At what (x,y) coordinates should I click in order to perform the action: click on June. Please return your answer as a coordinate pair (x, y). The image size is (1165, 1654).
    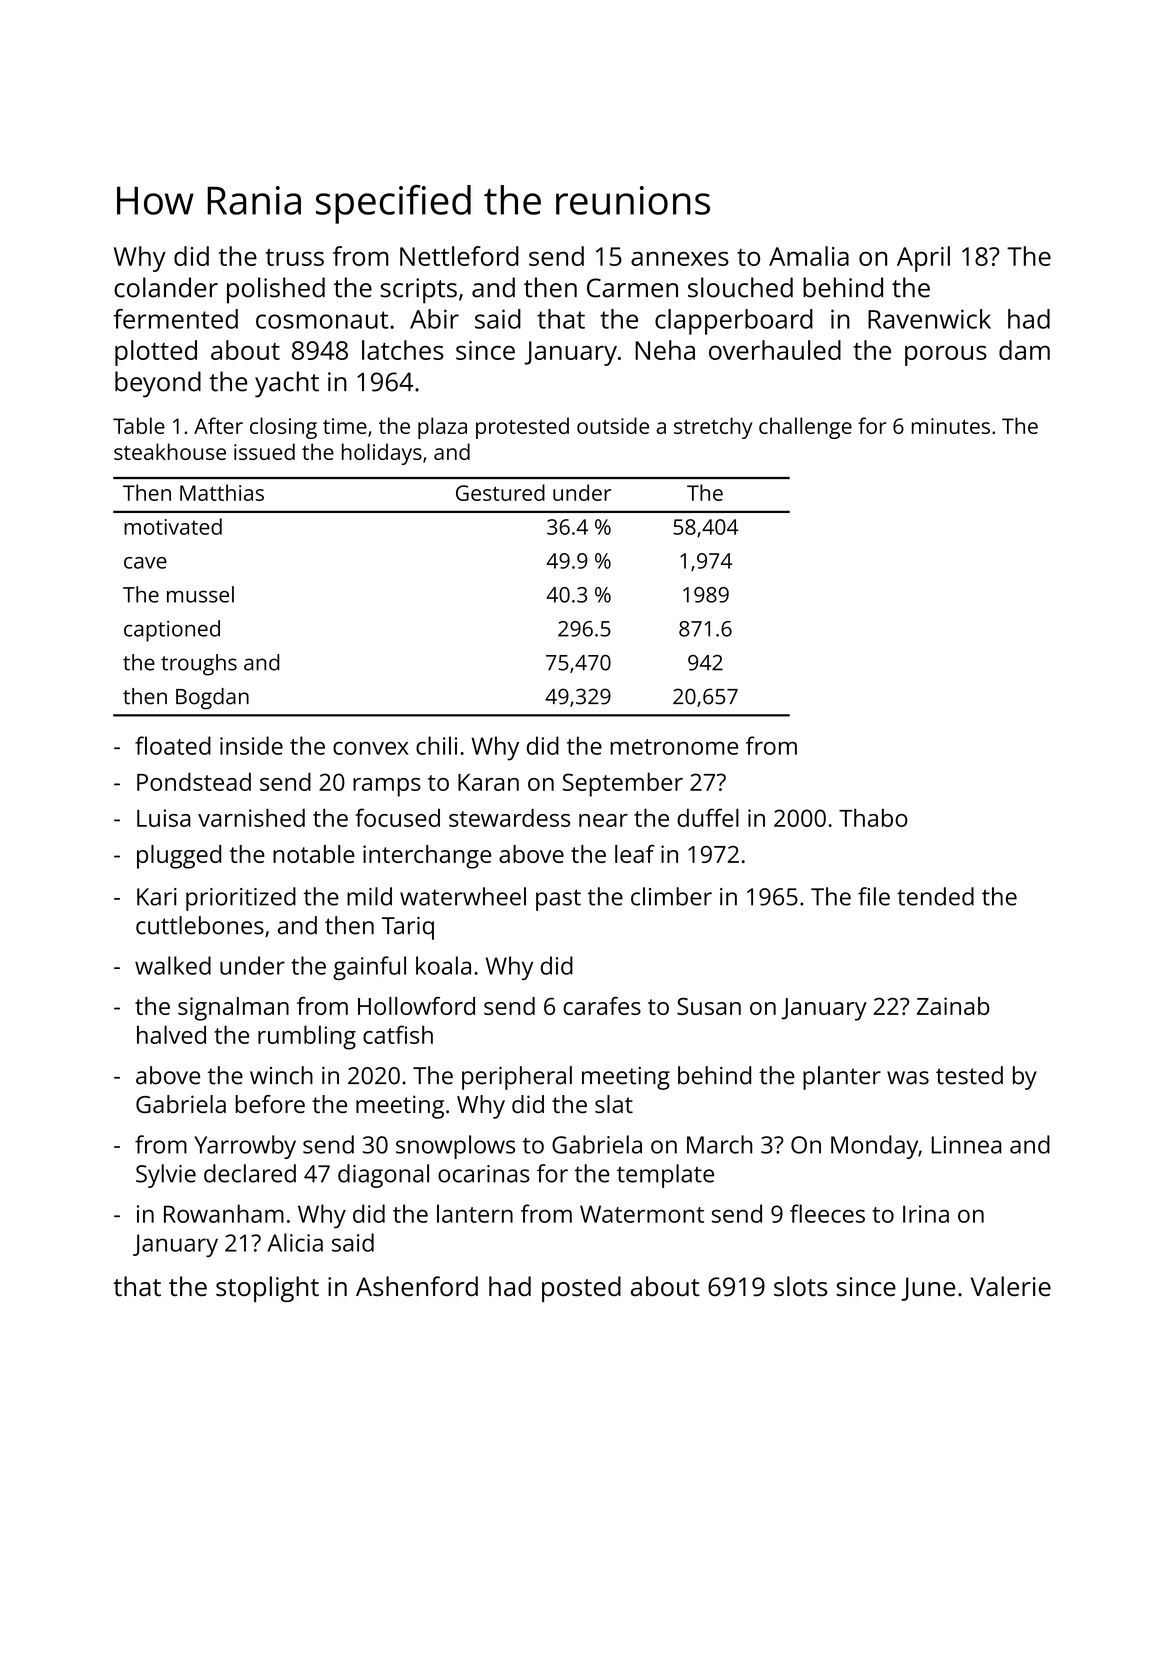
    Looking at the image, I should click on (928, 1289).
